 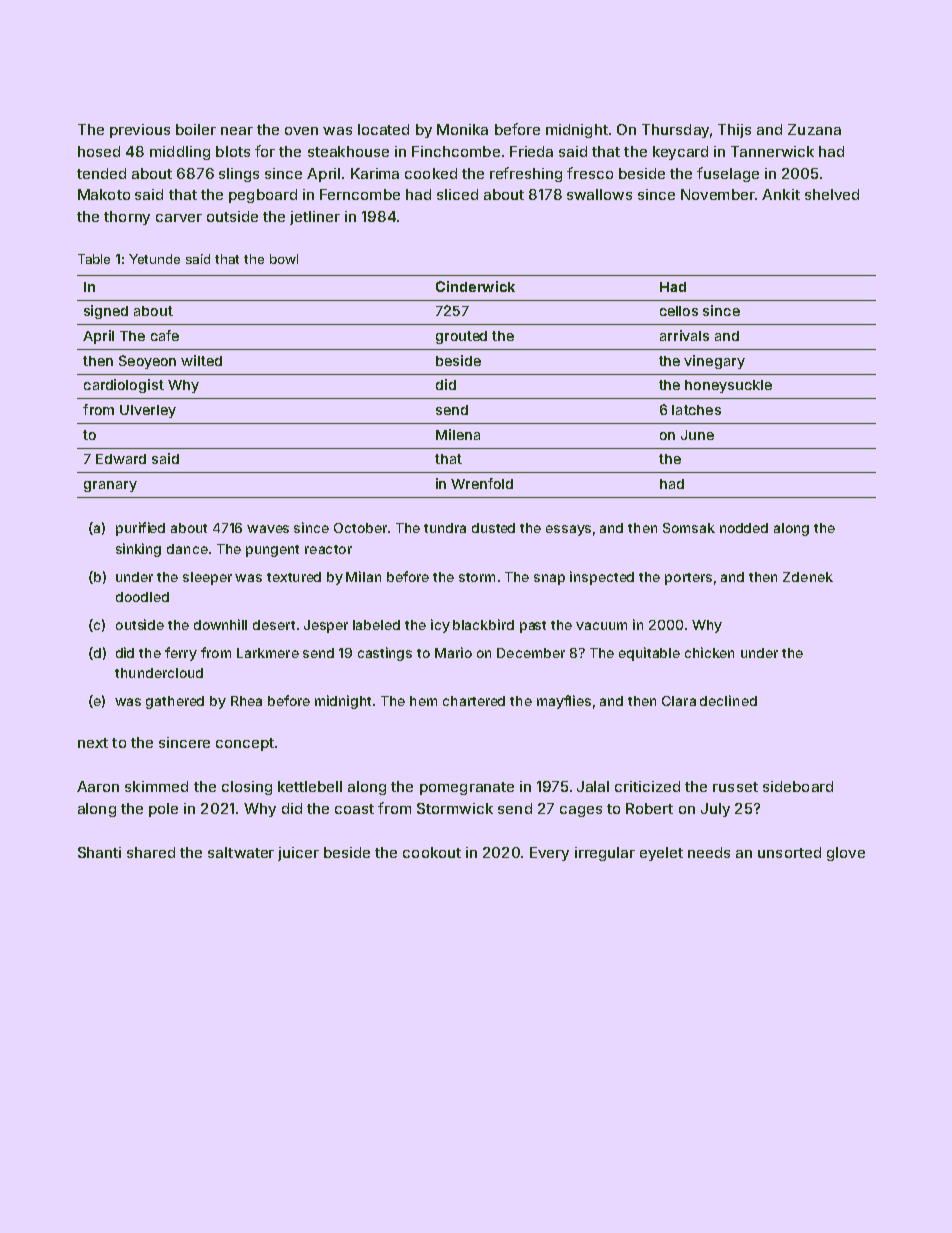 I want to click on Zdenek, so click(x=808, y=577).
